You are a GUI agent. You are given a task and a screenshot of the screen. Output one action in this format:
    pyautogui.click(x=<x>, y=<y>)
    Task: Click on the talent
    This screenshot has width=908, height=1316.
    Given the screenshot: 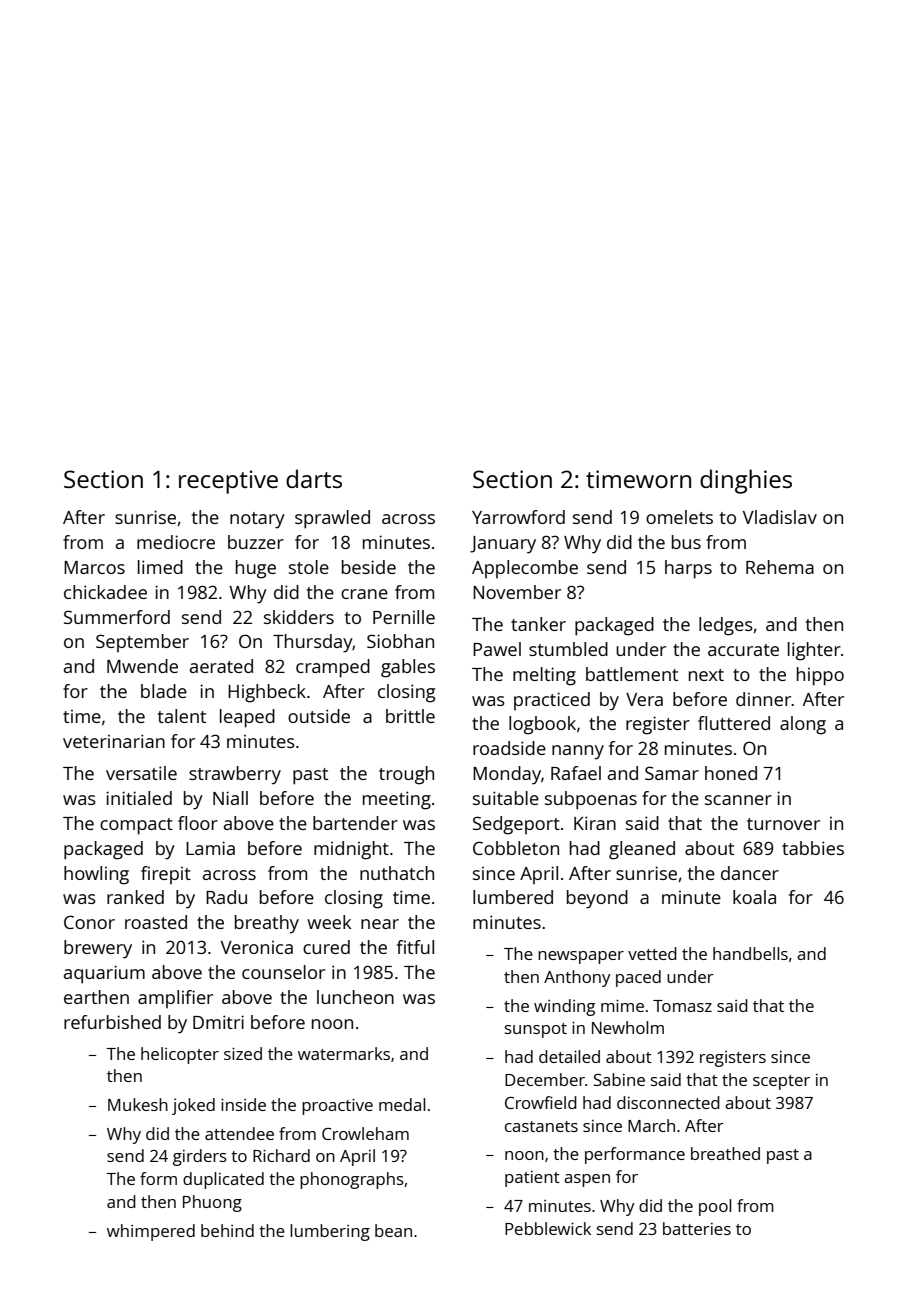 What is the action you would take?
    pyautogui.click(x=182, y=716)
